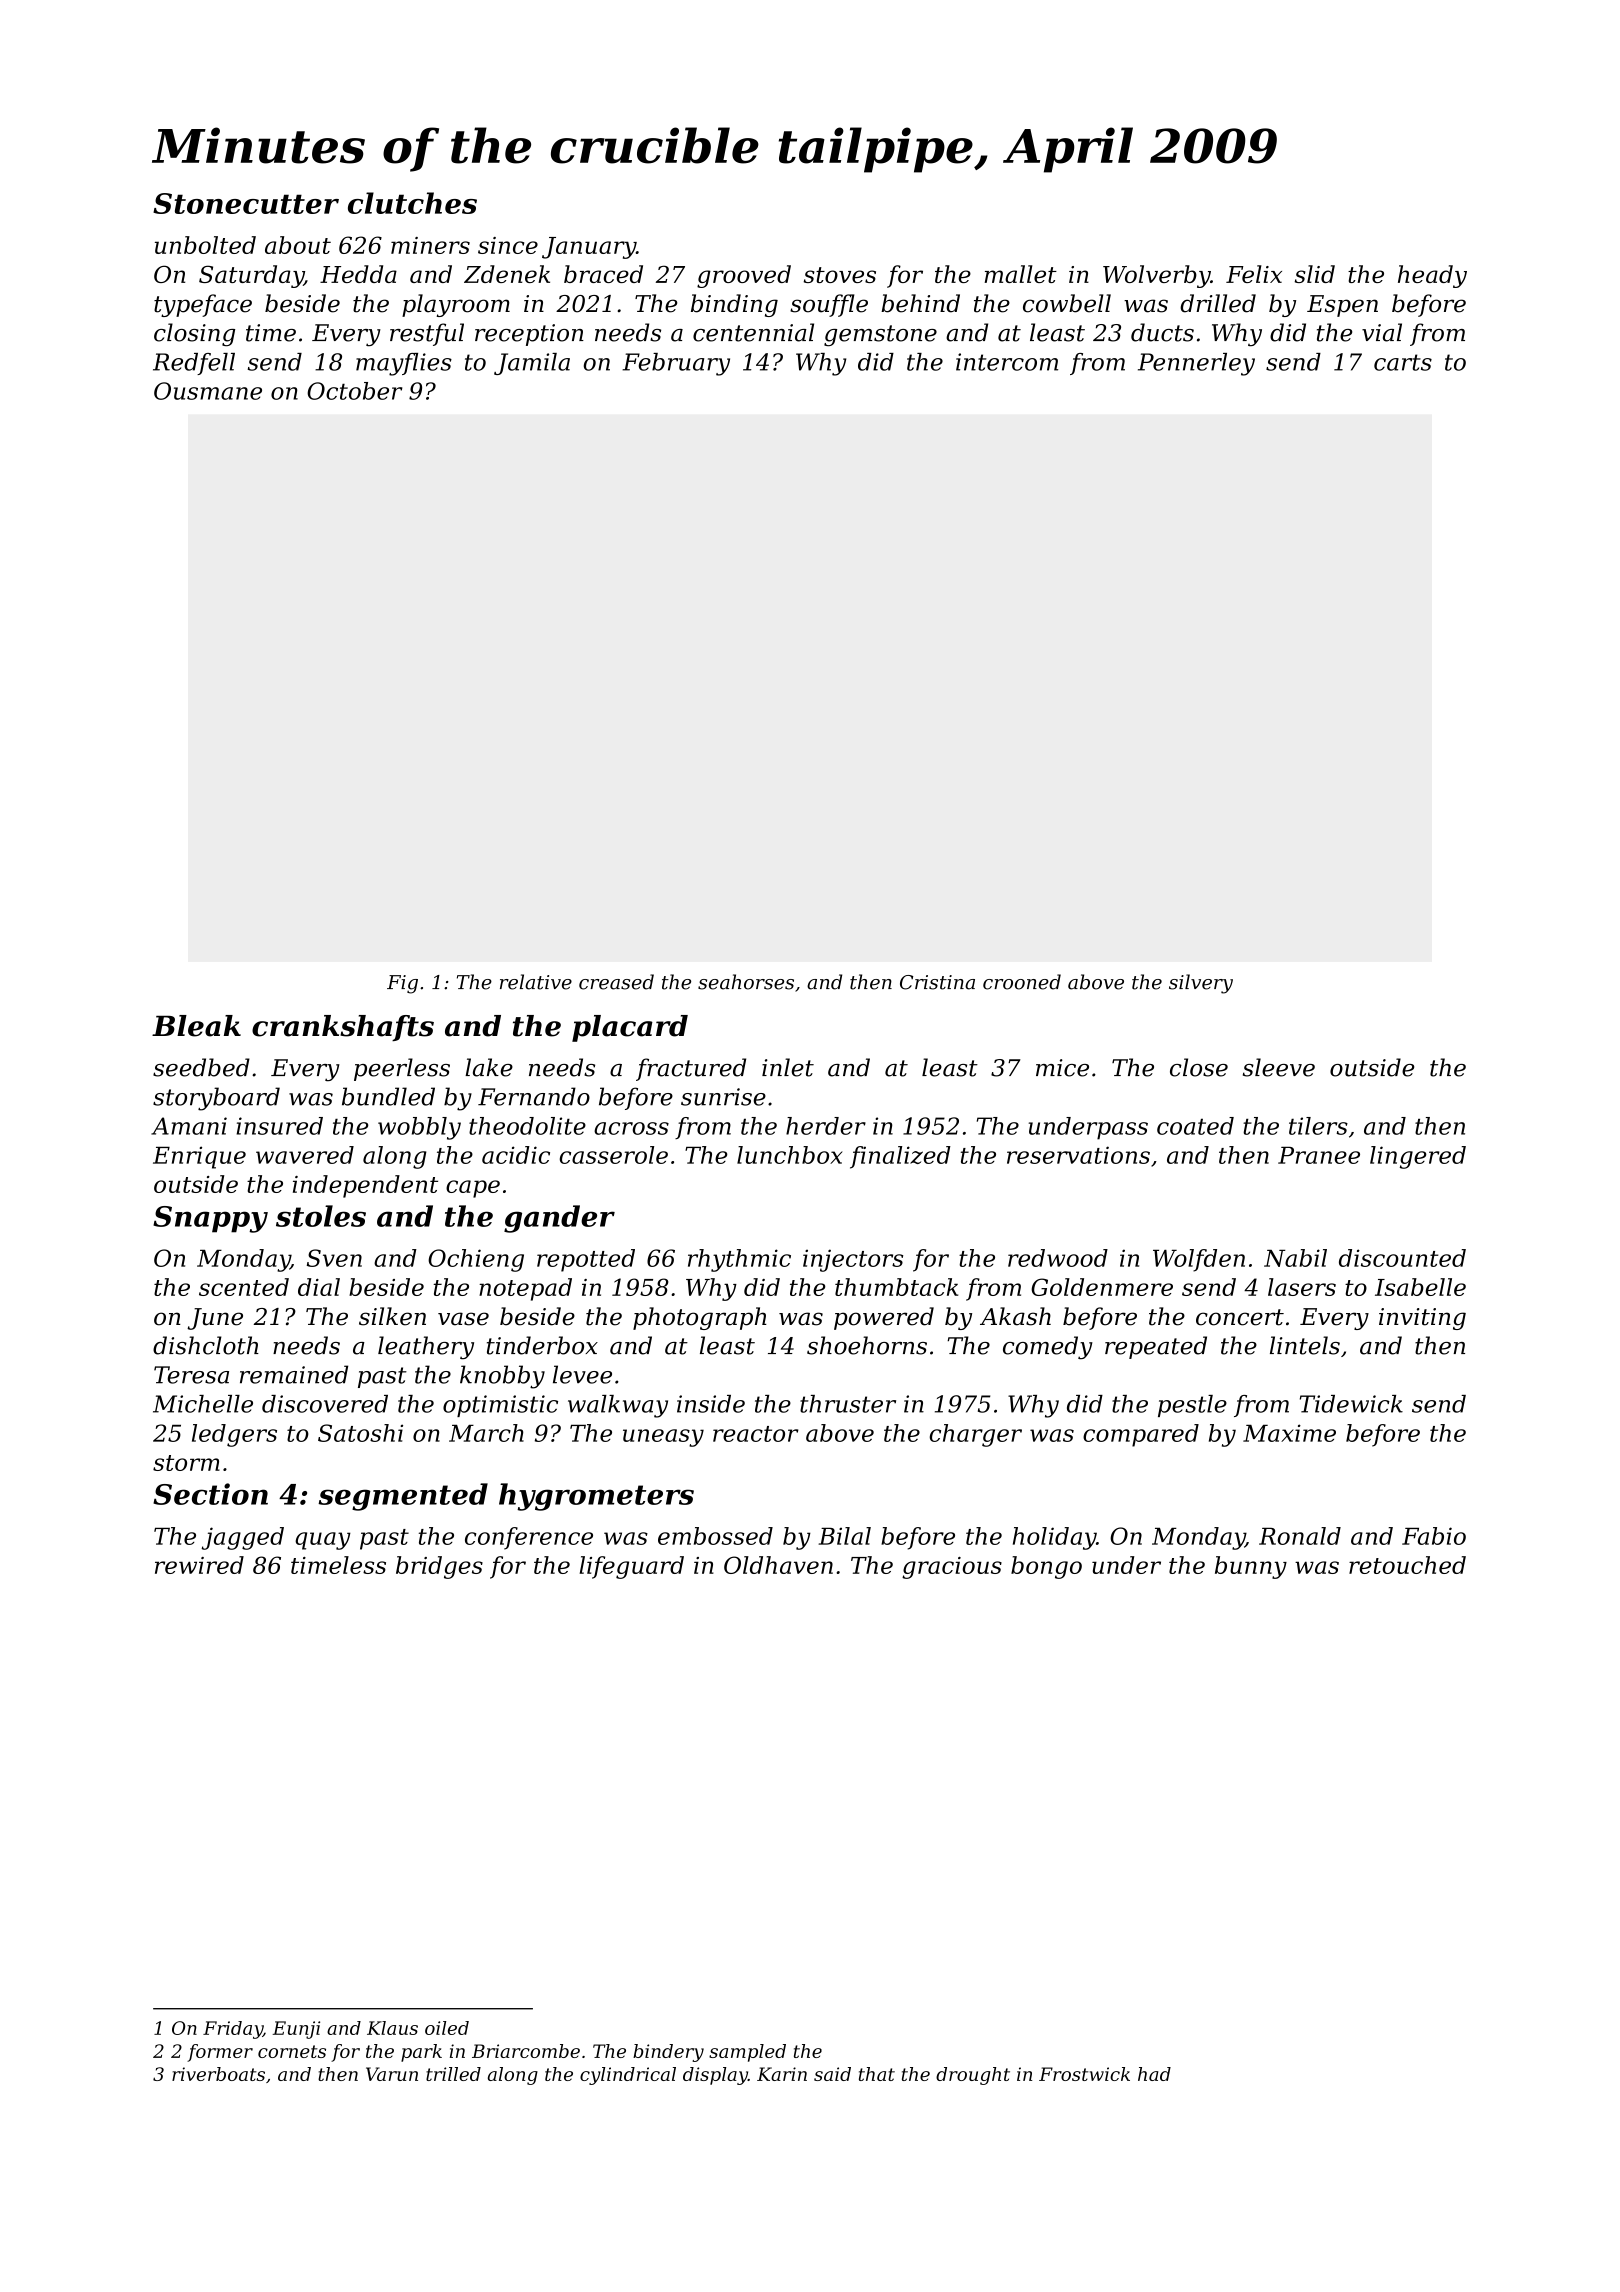 The height and width of the screenshot is (2292, 1620). What do you see at coordinates (1007, 362) in the screenshot?
I see `intercom` at bounding box center [1007, 362].
